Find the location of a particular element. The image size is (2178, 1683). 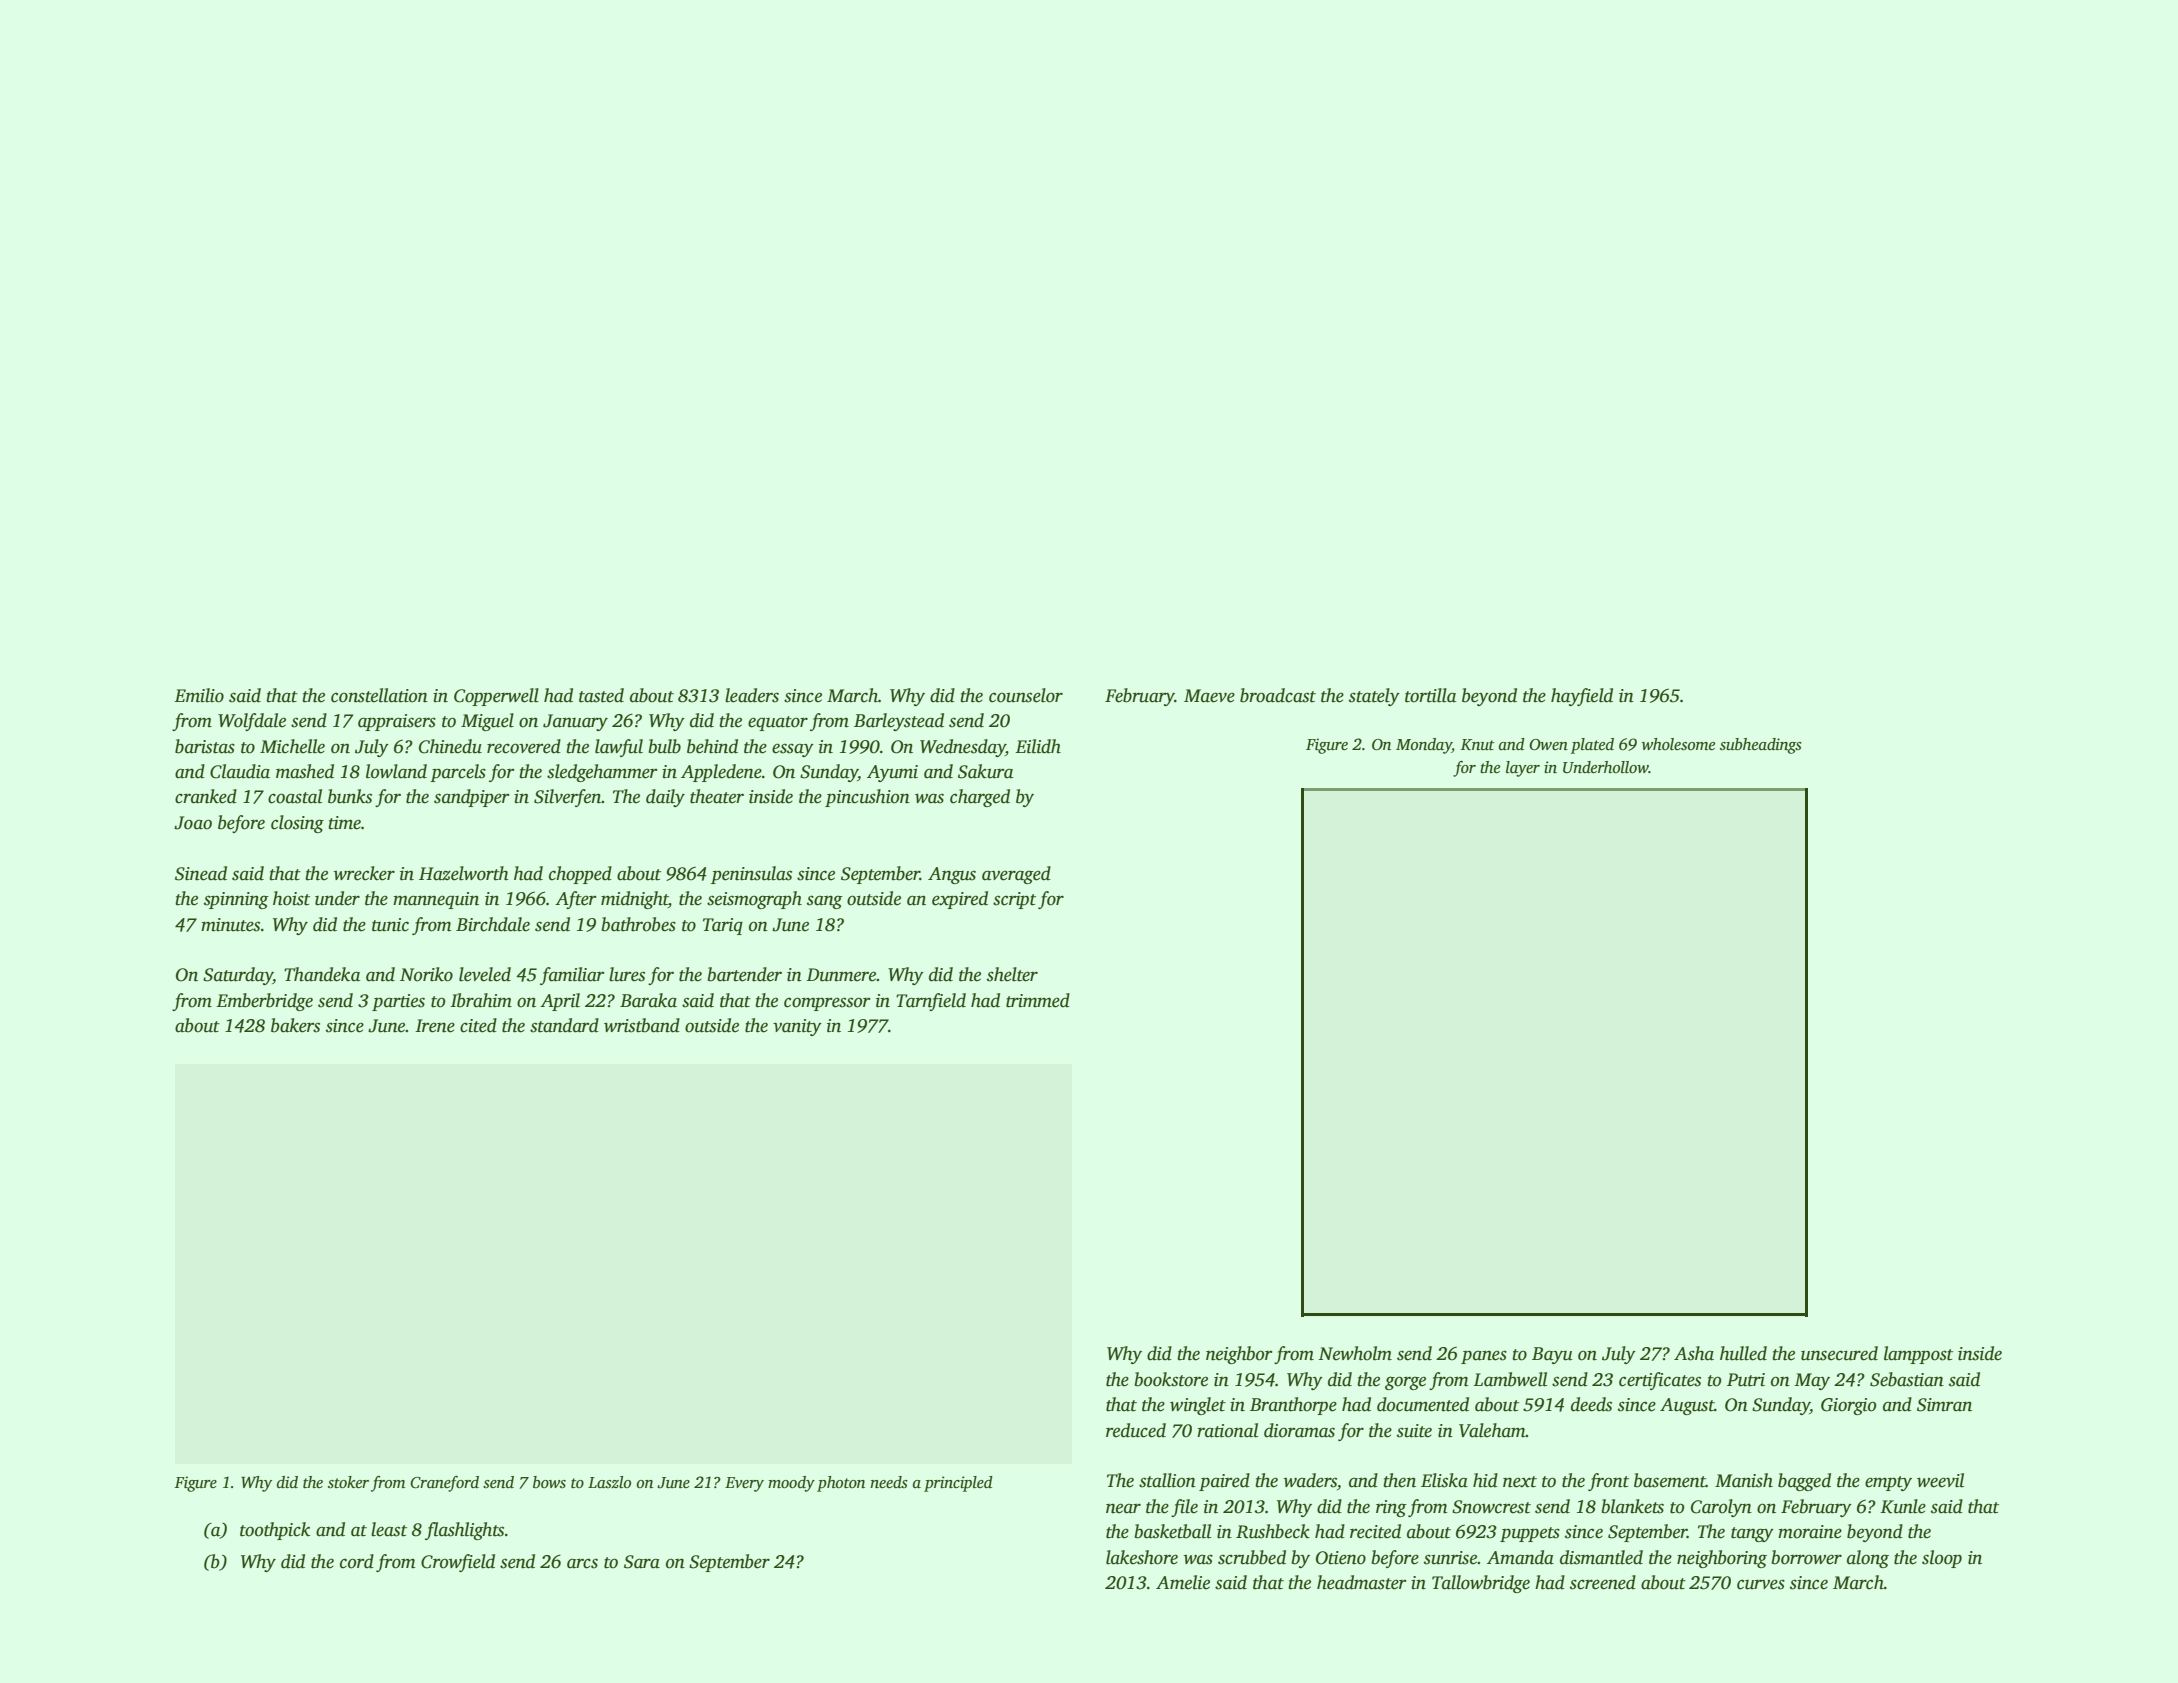

Bayu is located at coordinates (1552, 1355).
